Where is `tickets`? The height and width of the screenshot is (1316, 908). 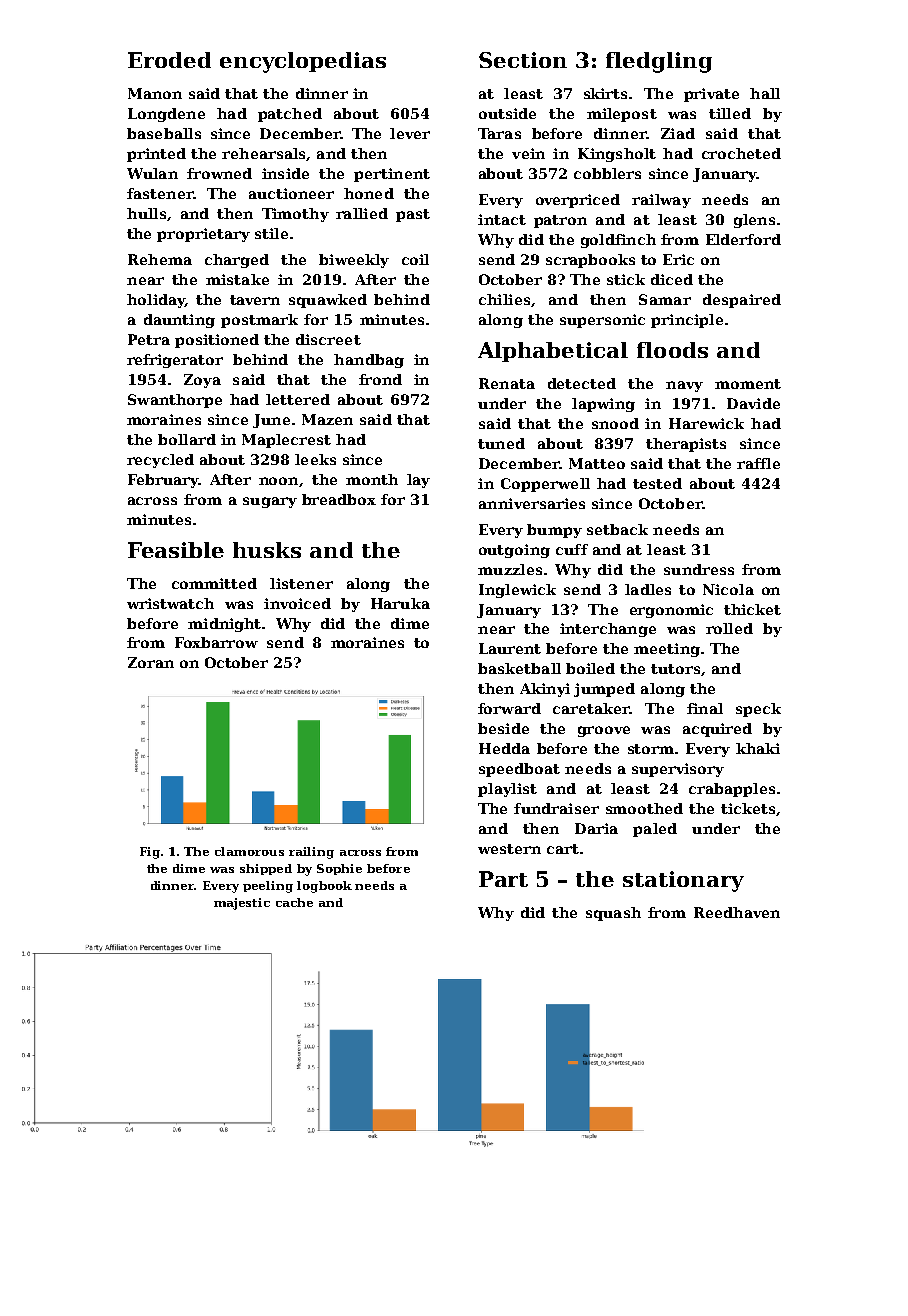
tickets is located at coordinates (748, 808).
